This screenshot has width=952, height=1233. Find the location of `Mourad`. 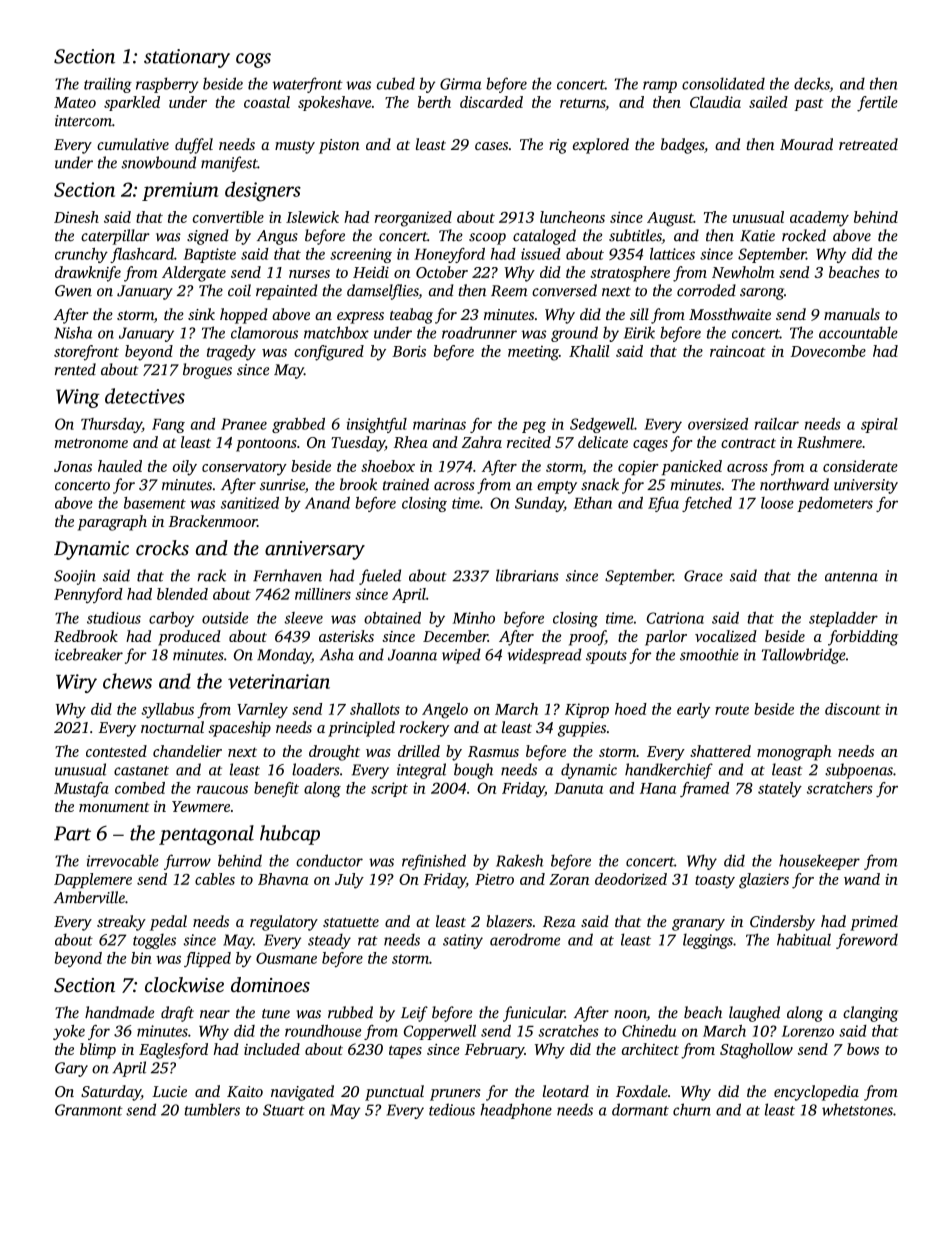

Mourad is located at coordinates (806, 144).
